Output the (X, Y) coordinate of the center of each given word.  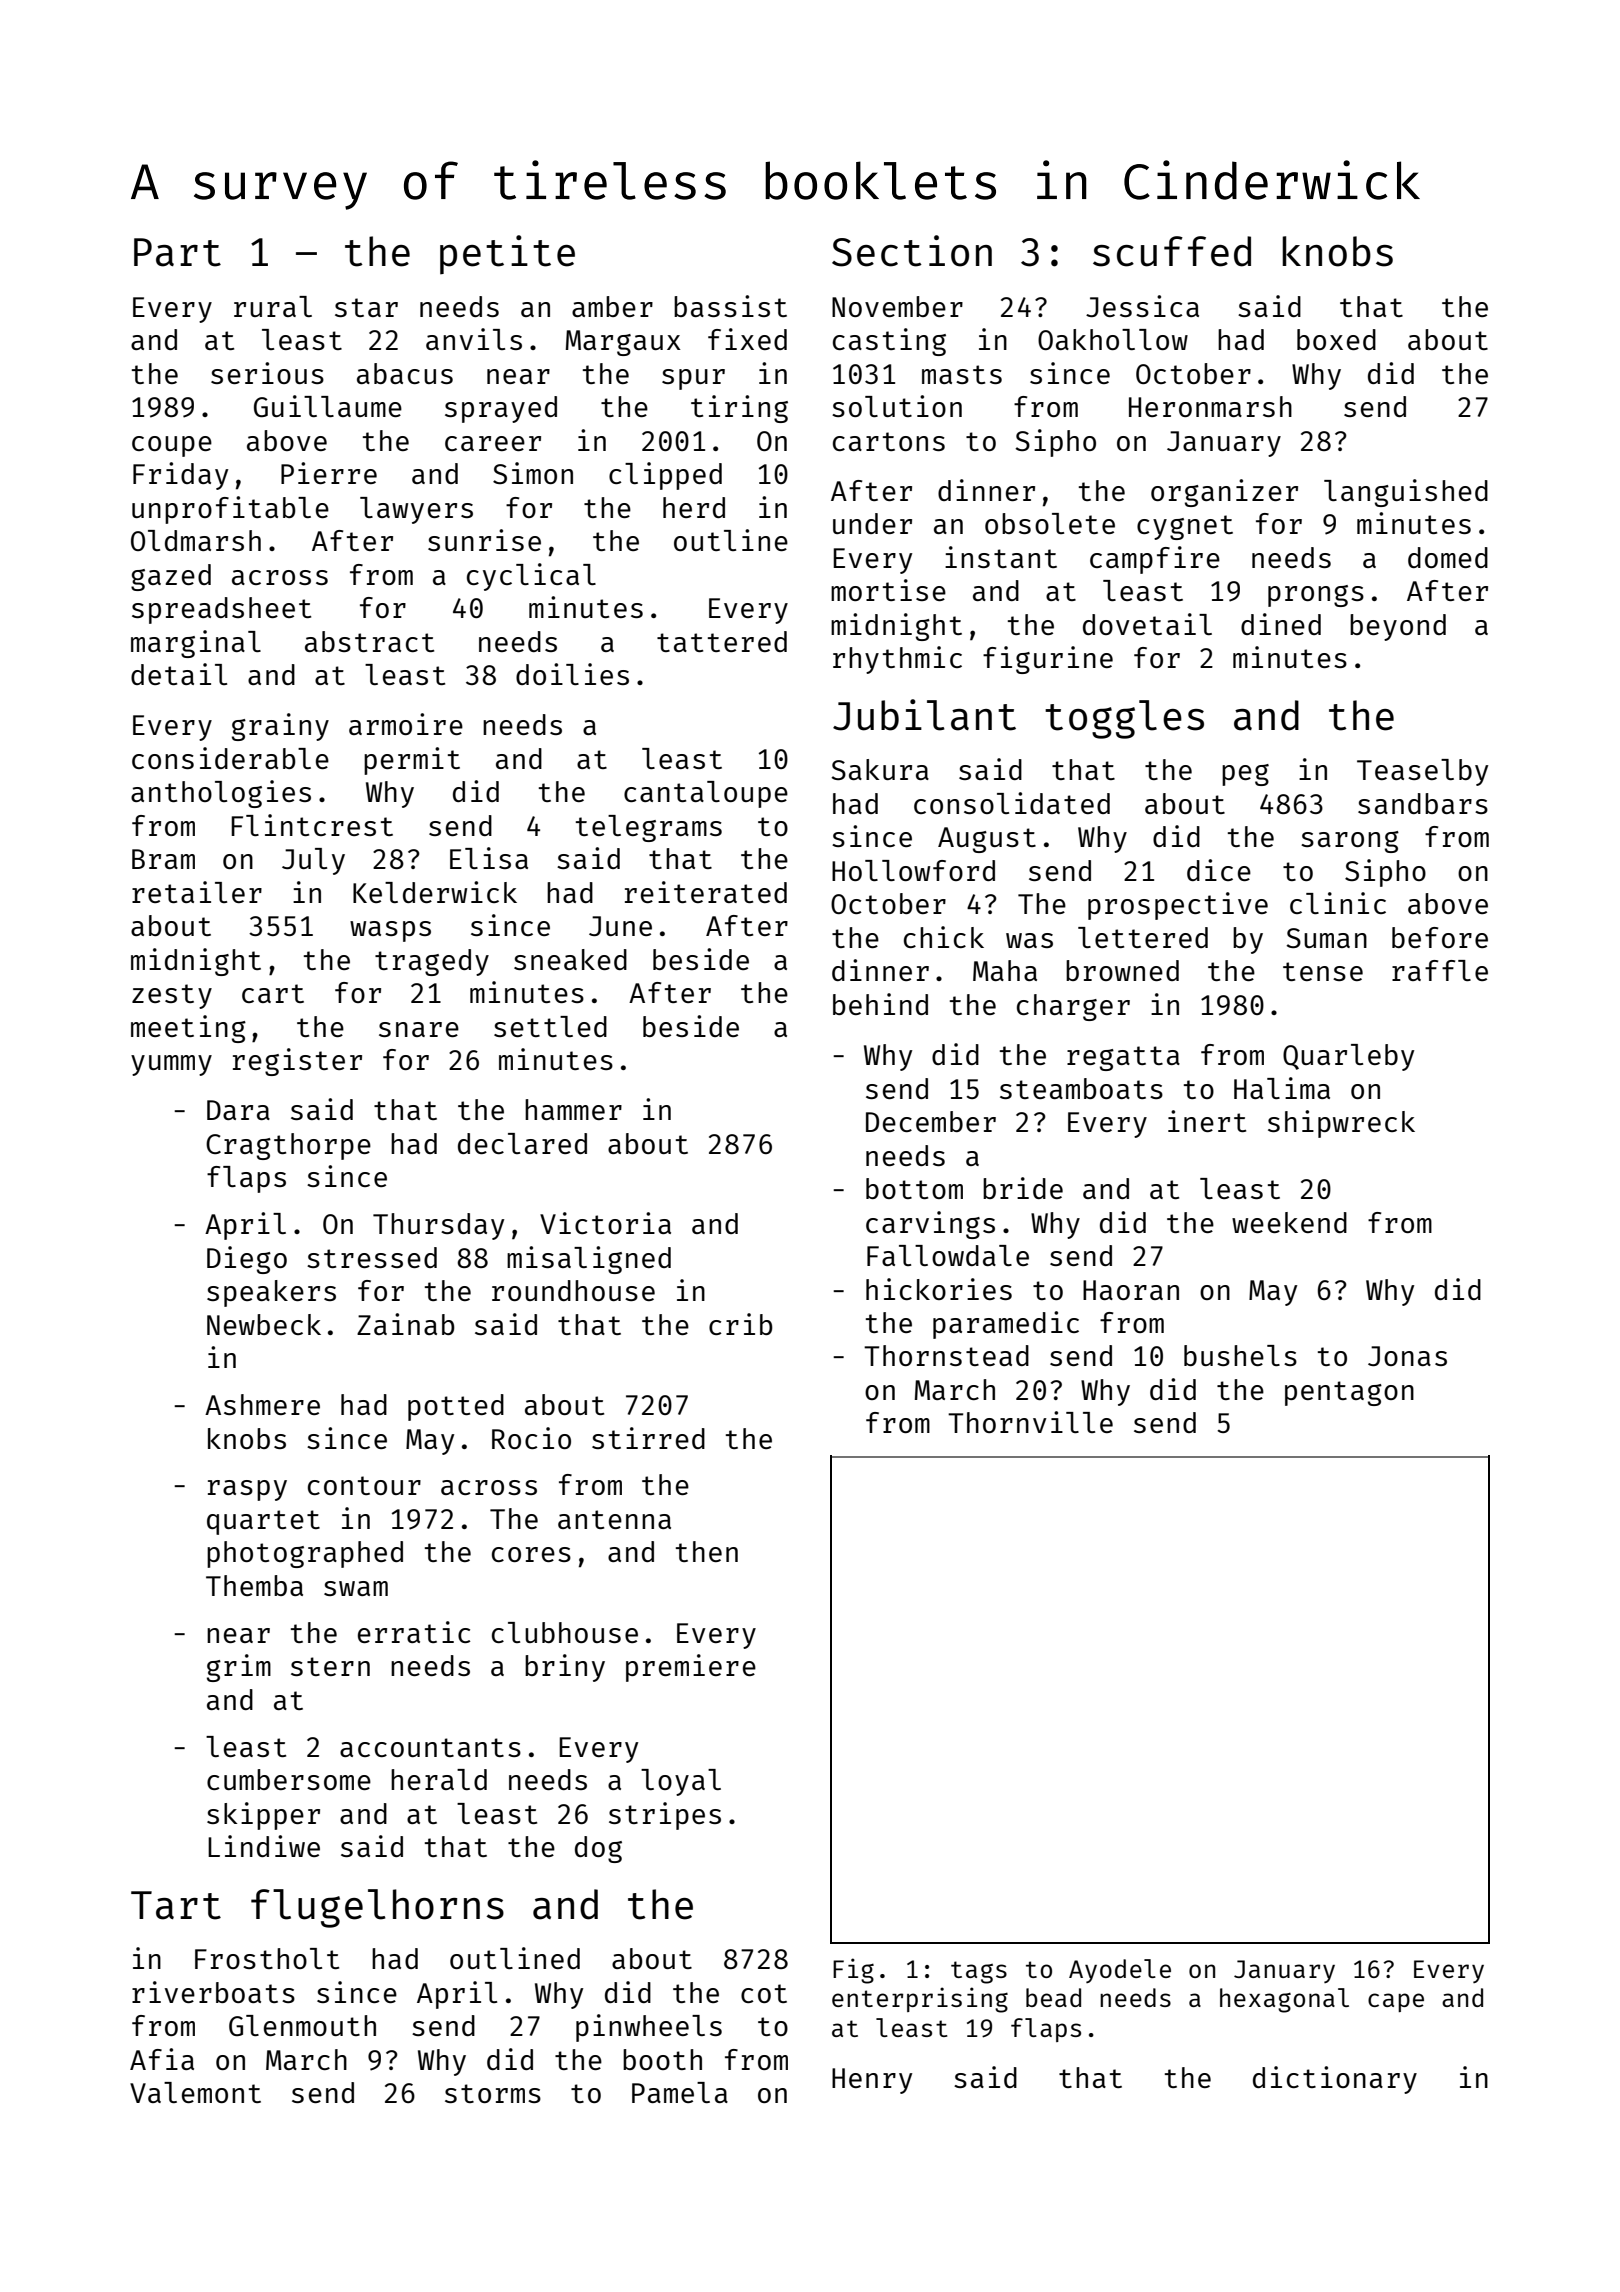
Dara (238, 1110)
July (313, 861)
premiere (691, 1668)
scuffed (1172, 251)
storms (493, 2093)
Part (177, 252)
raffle (1440, 970)
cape (1396, 2002)
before (1440, 937)
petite (507, 254)
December (931, 1121)
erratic (414, 1632)
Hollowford (913, 870)
